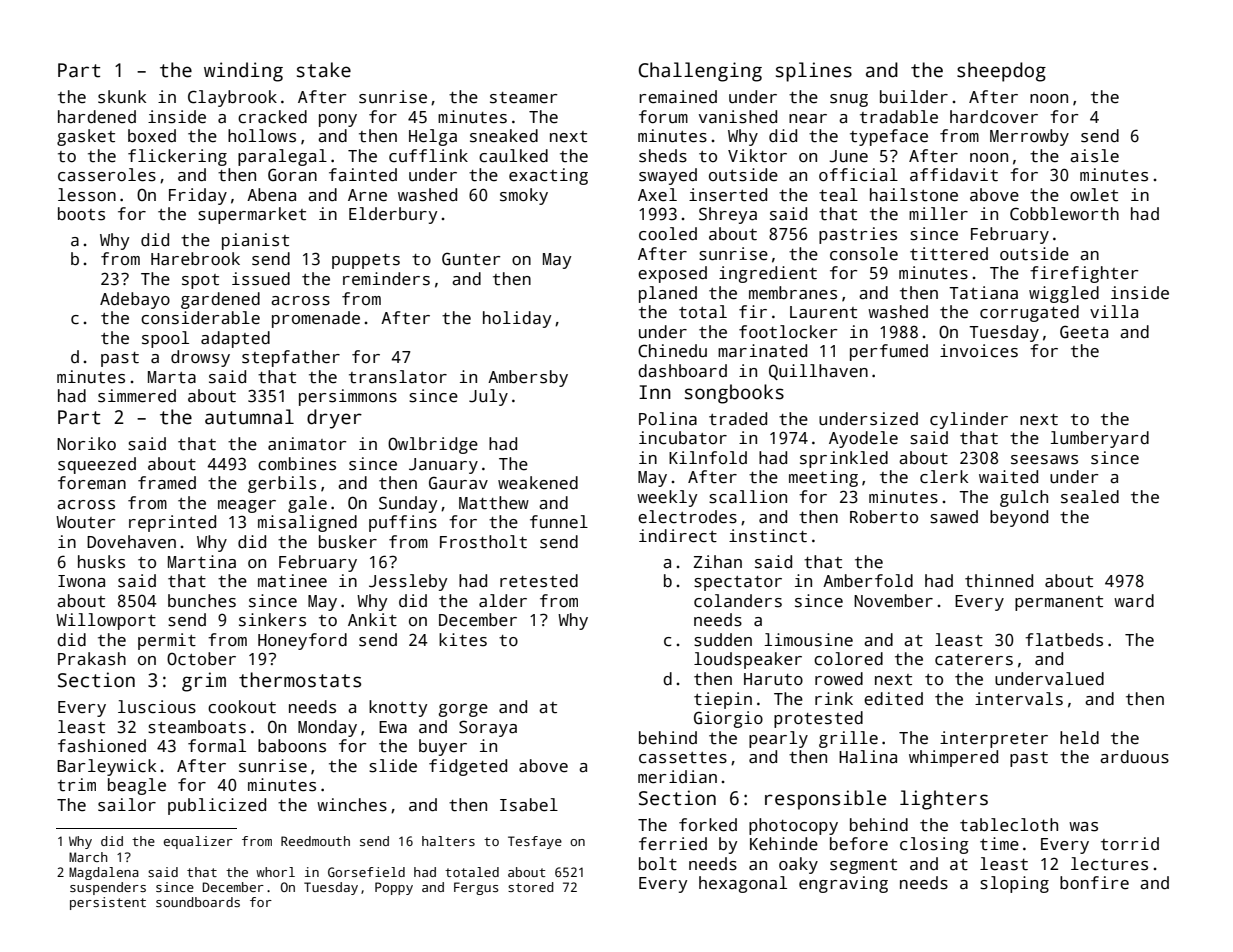  Describe the element at coordinates (938, 214) in the screenshot. I see `miller` at that location.
